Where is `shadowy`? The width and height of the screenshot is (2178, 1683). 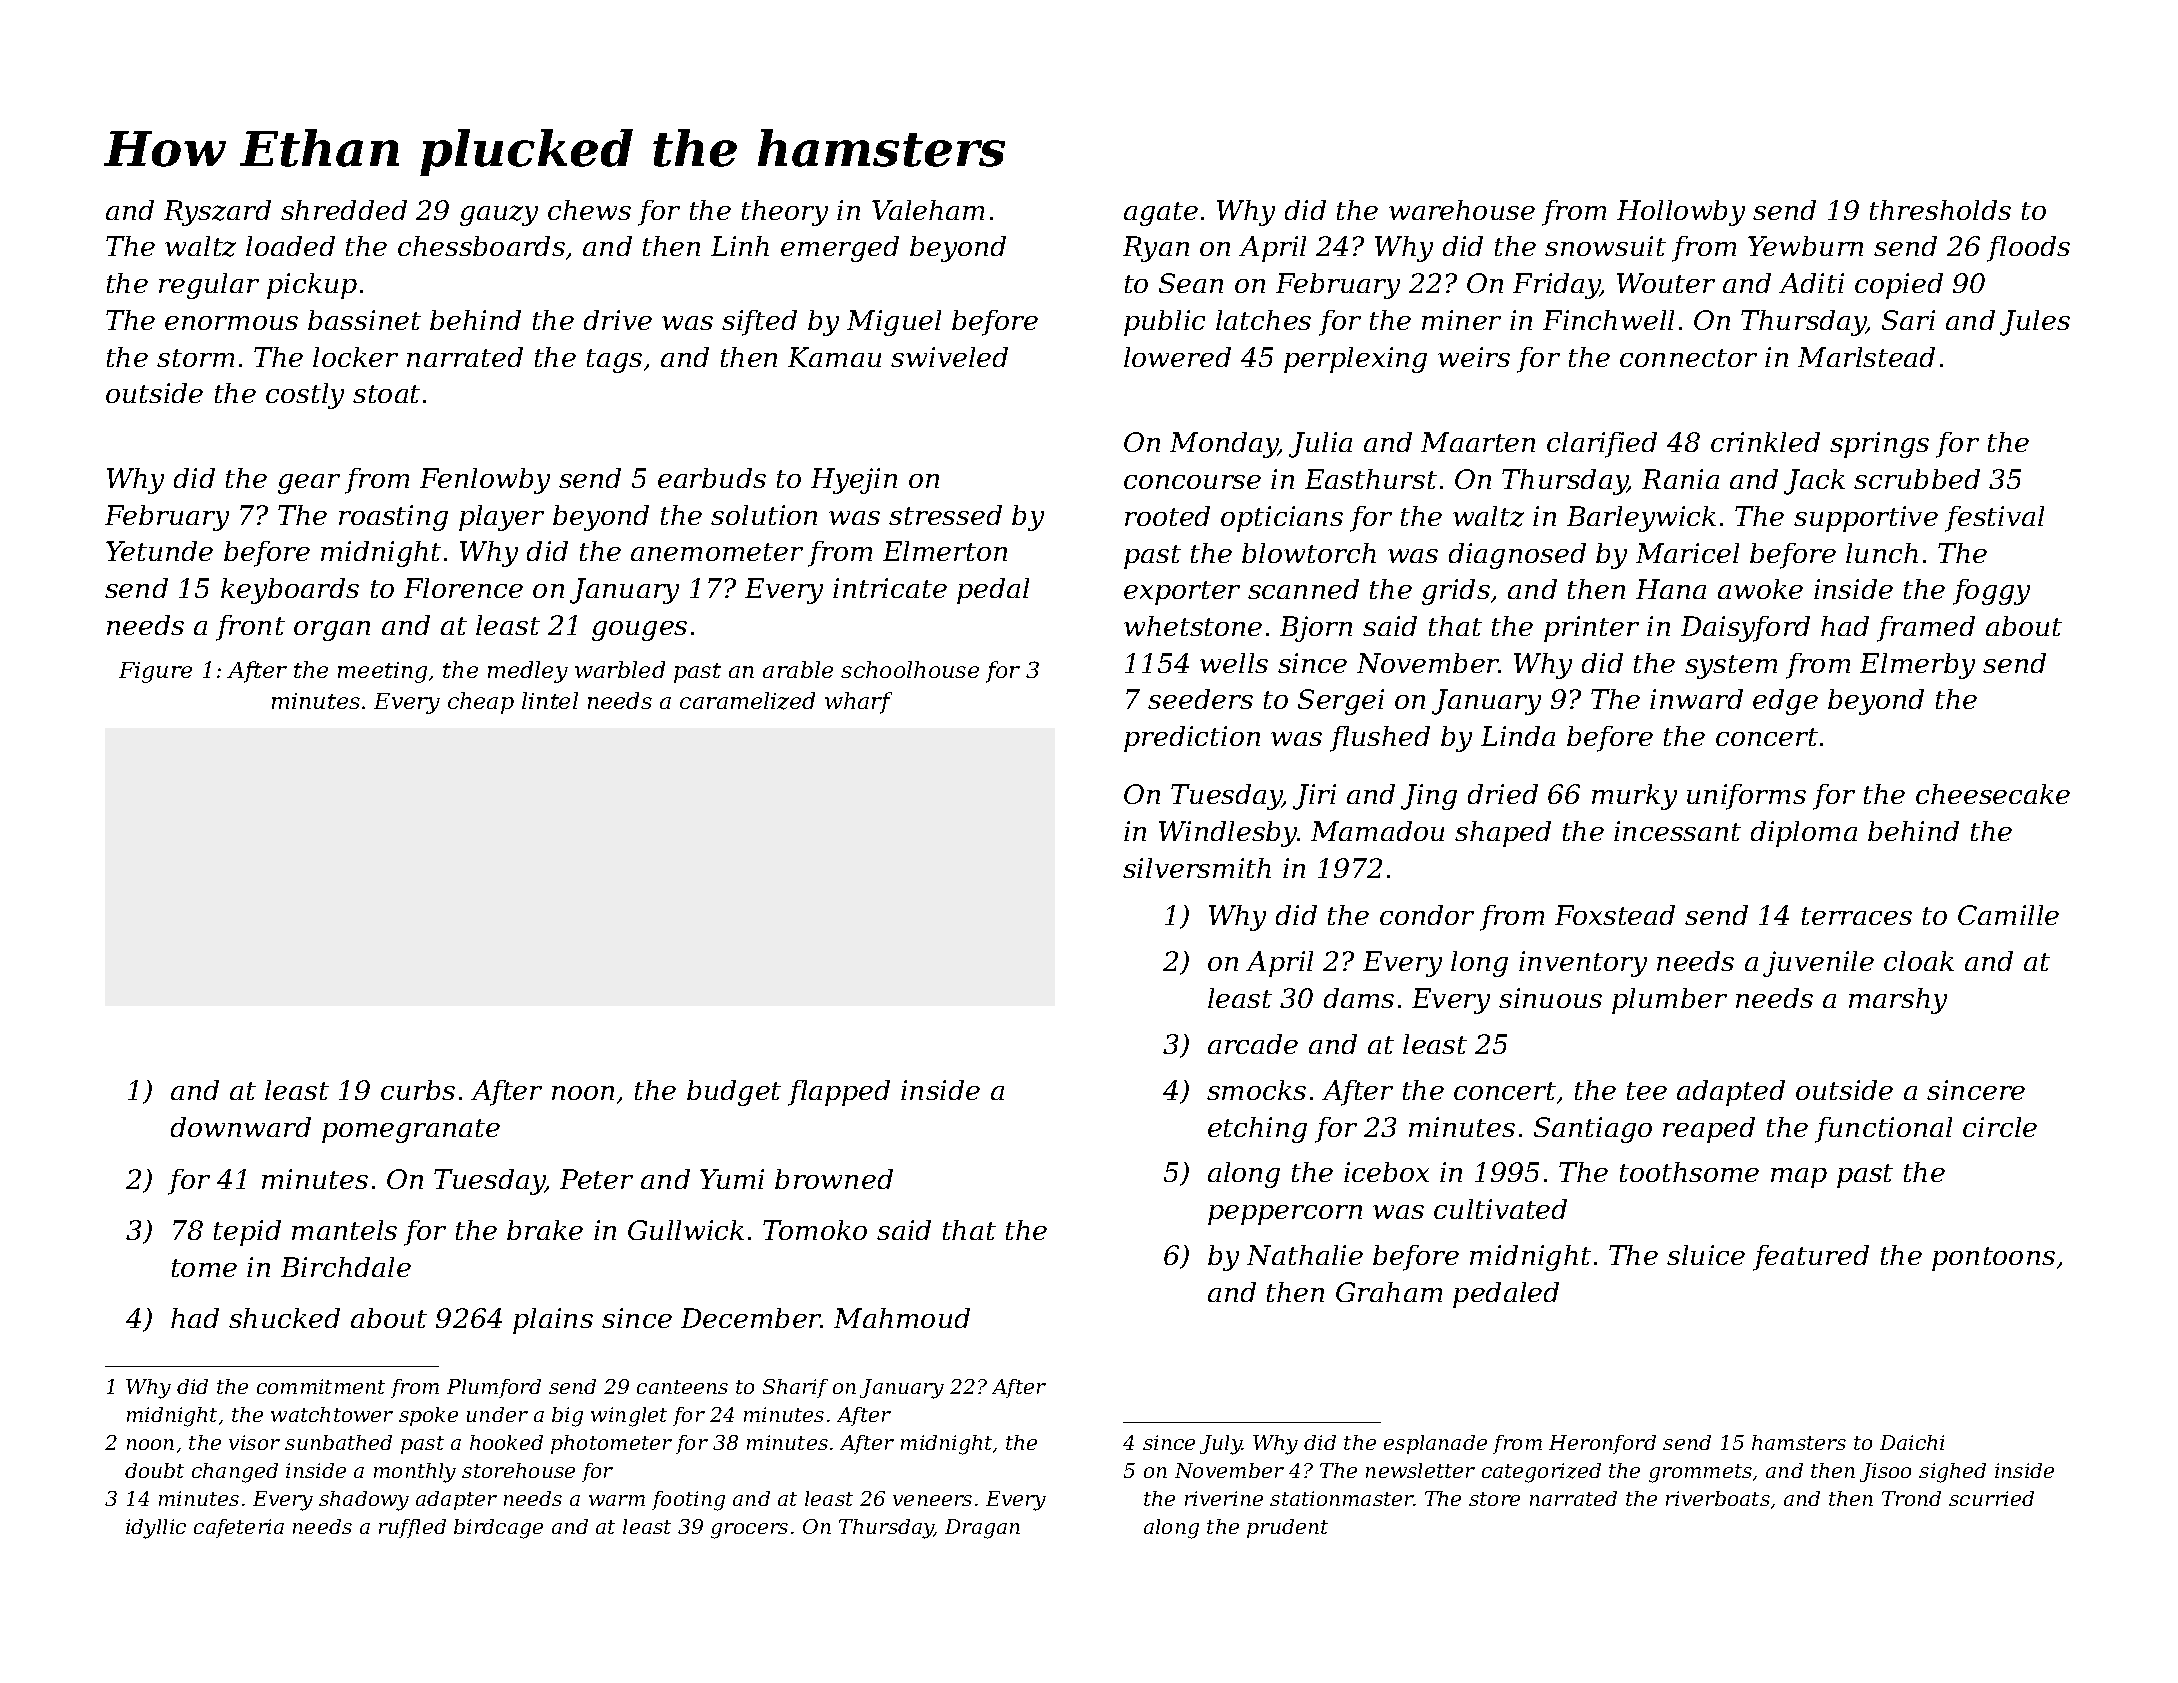 shadowy is located at coordinates (364, 1501).
